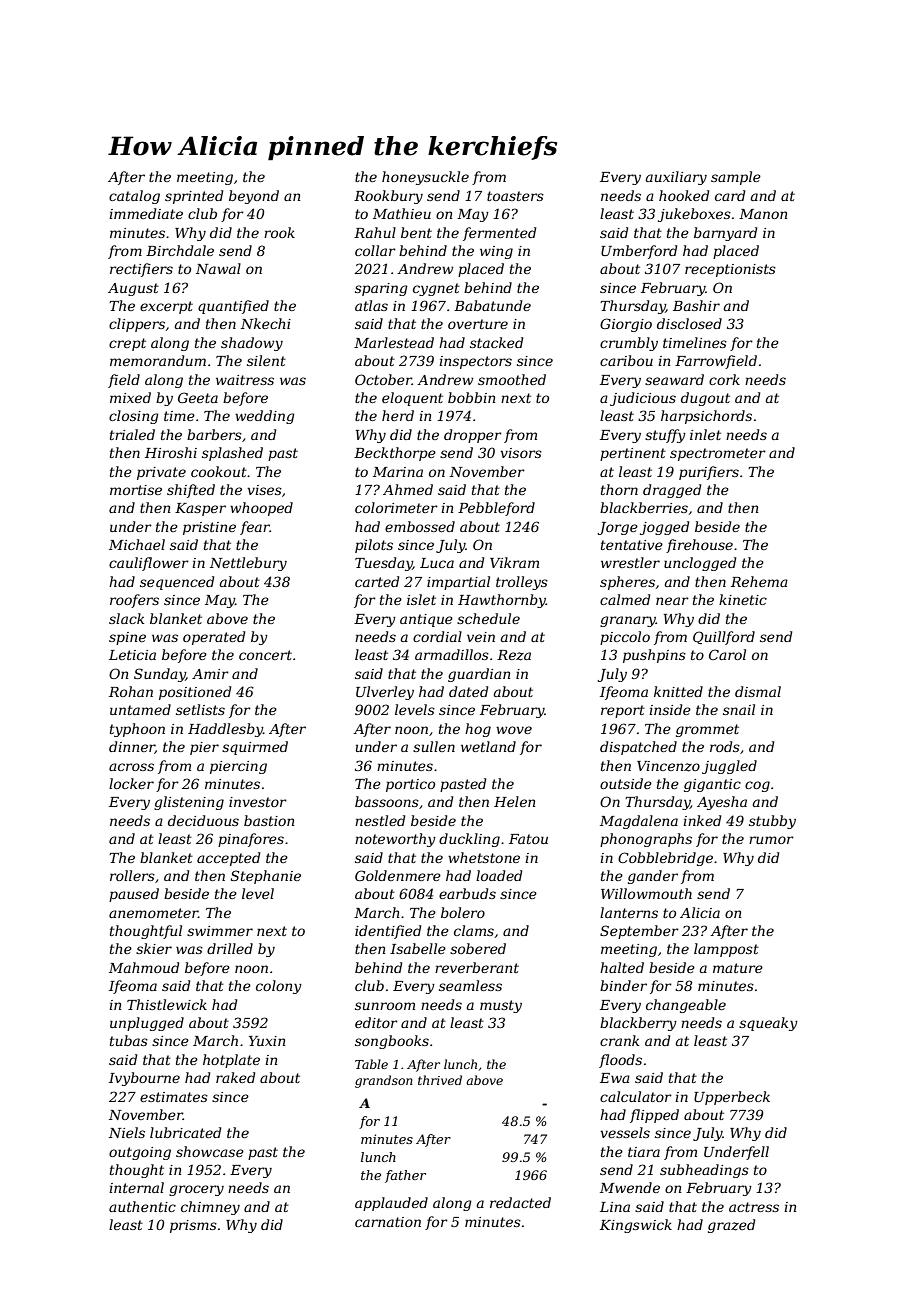  I want to click on August, so click(133, 289).
